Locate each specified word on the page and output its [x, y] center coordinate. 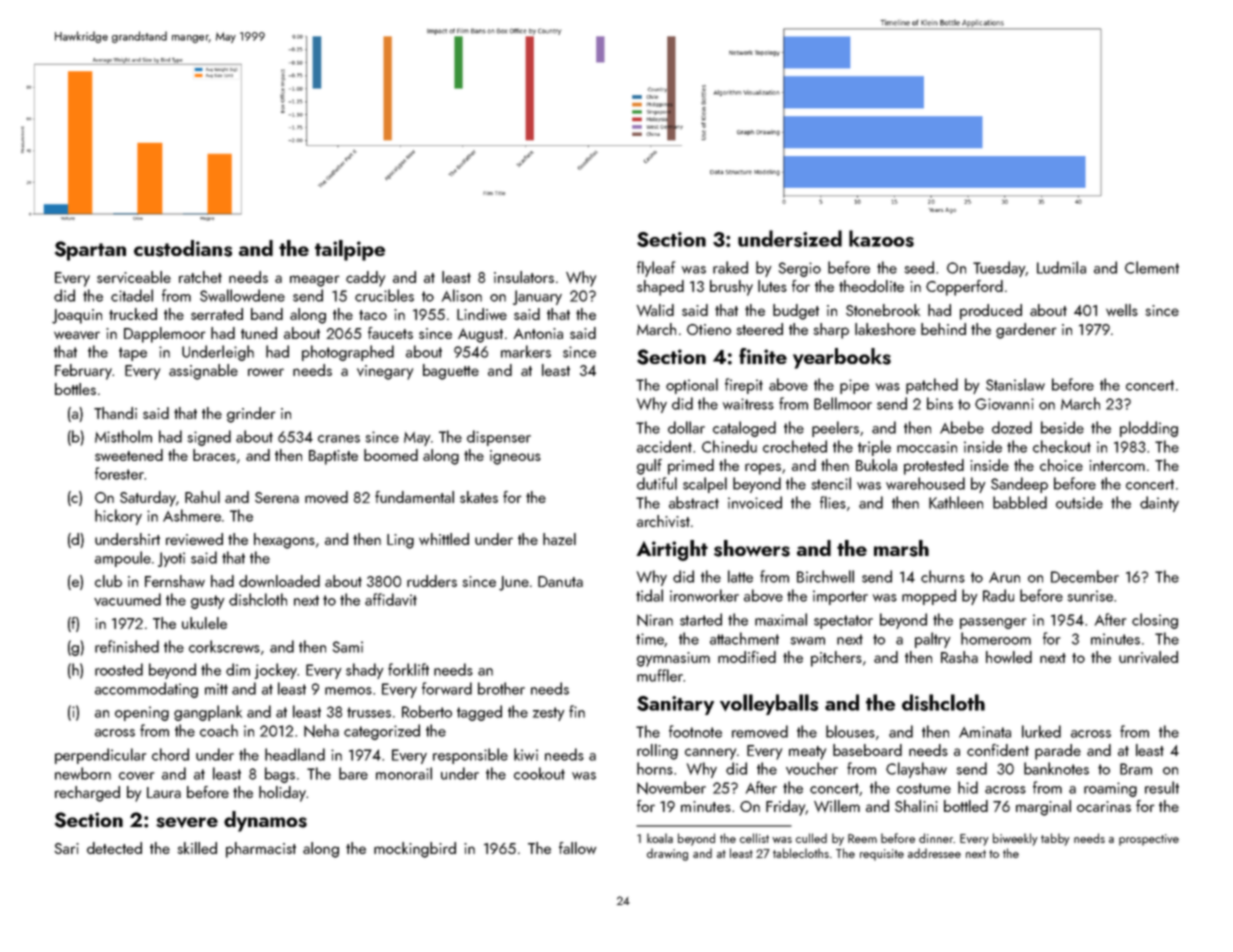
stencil [831, 483]
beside [1062, 427]
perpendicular [100, 756]
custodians [183, 248]
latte [740, 576]
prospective [1149, 840]
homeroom [996, 638]
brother [501, 688]
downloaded [279, 581]
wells [1122, 310]
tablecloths [801, 853]
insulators [524, 277]
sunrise [1090, 596]
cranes [339, 439]
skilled [197, 848]
